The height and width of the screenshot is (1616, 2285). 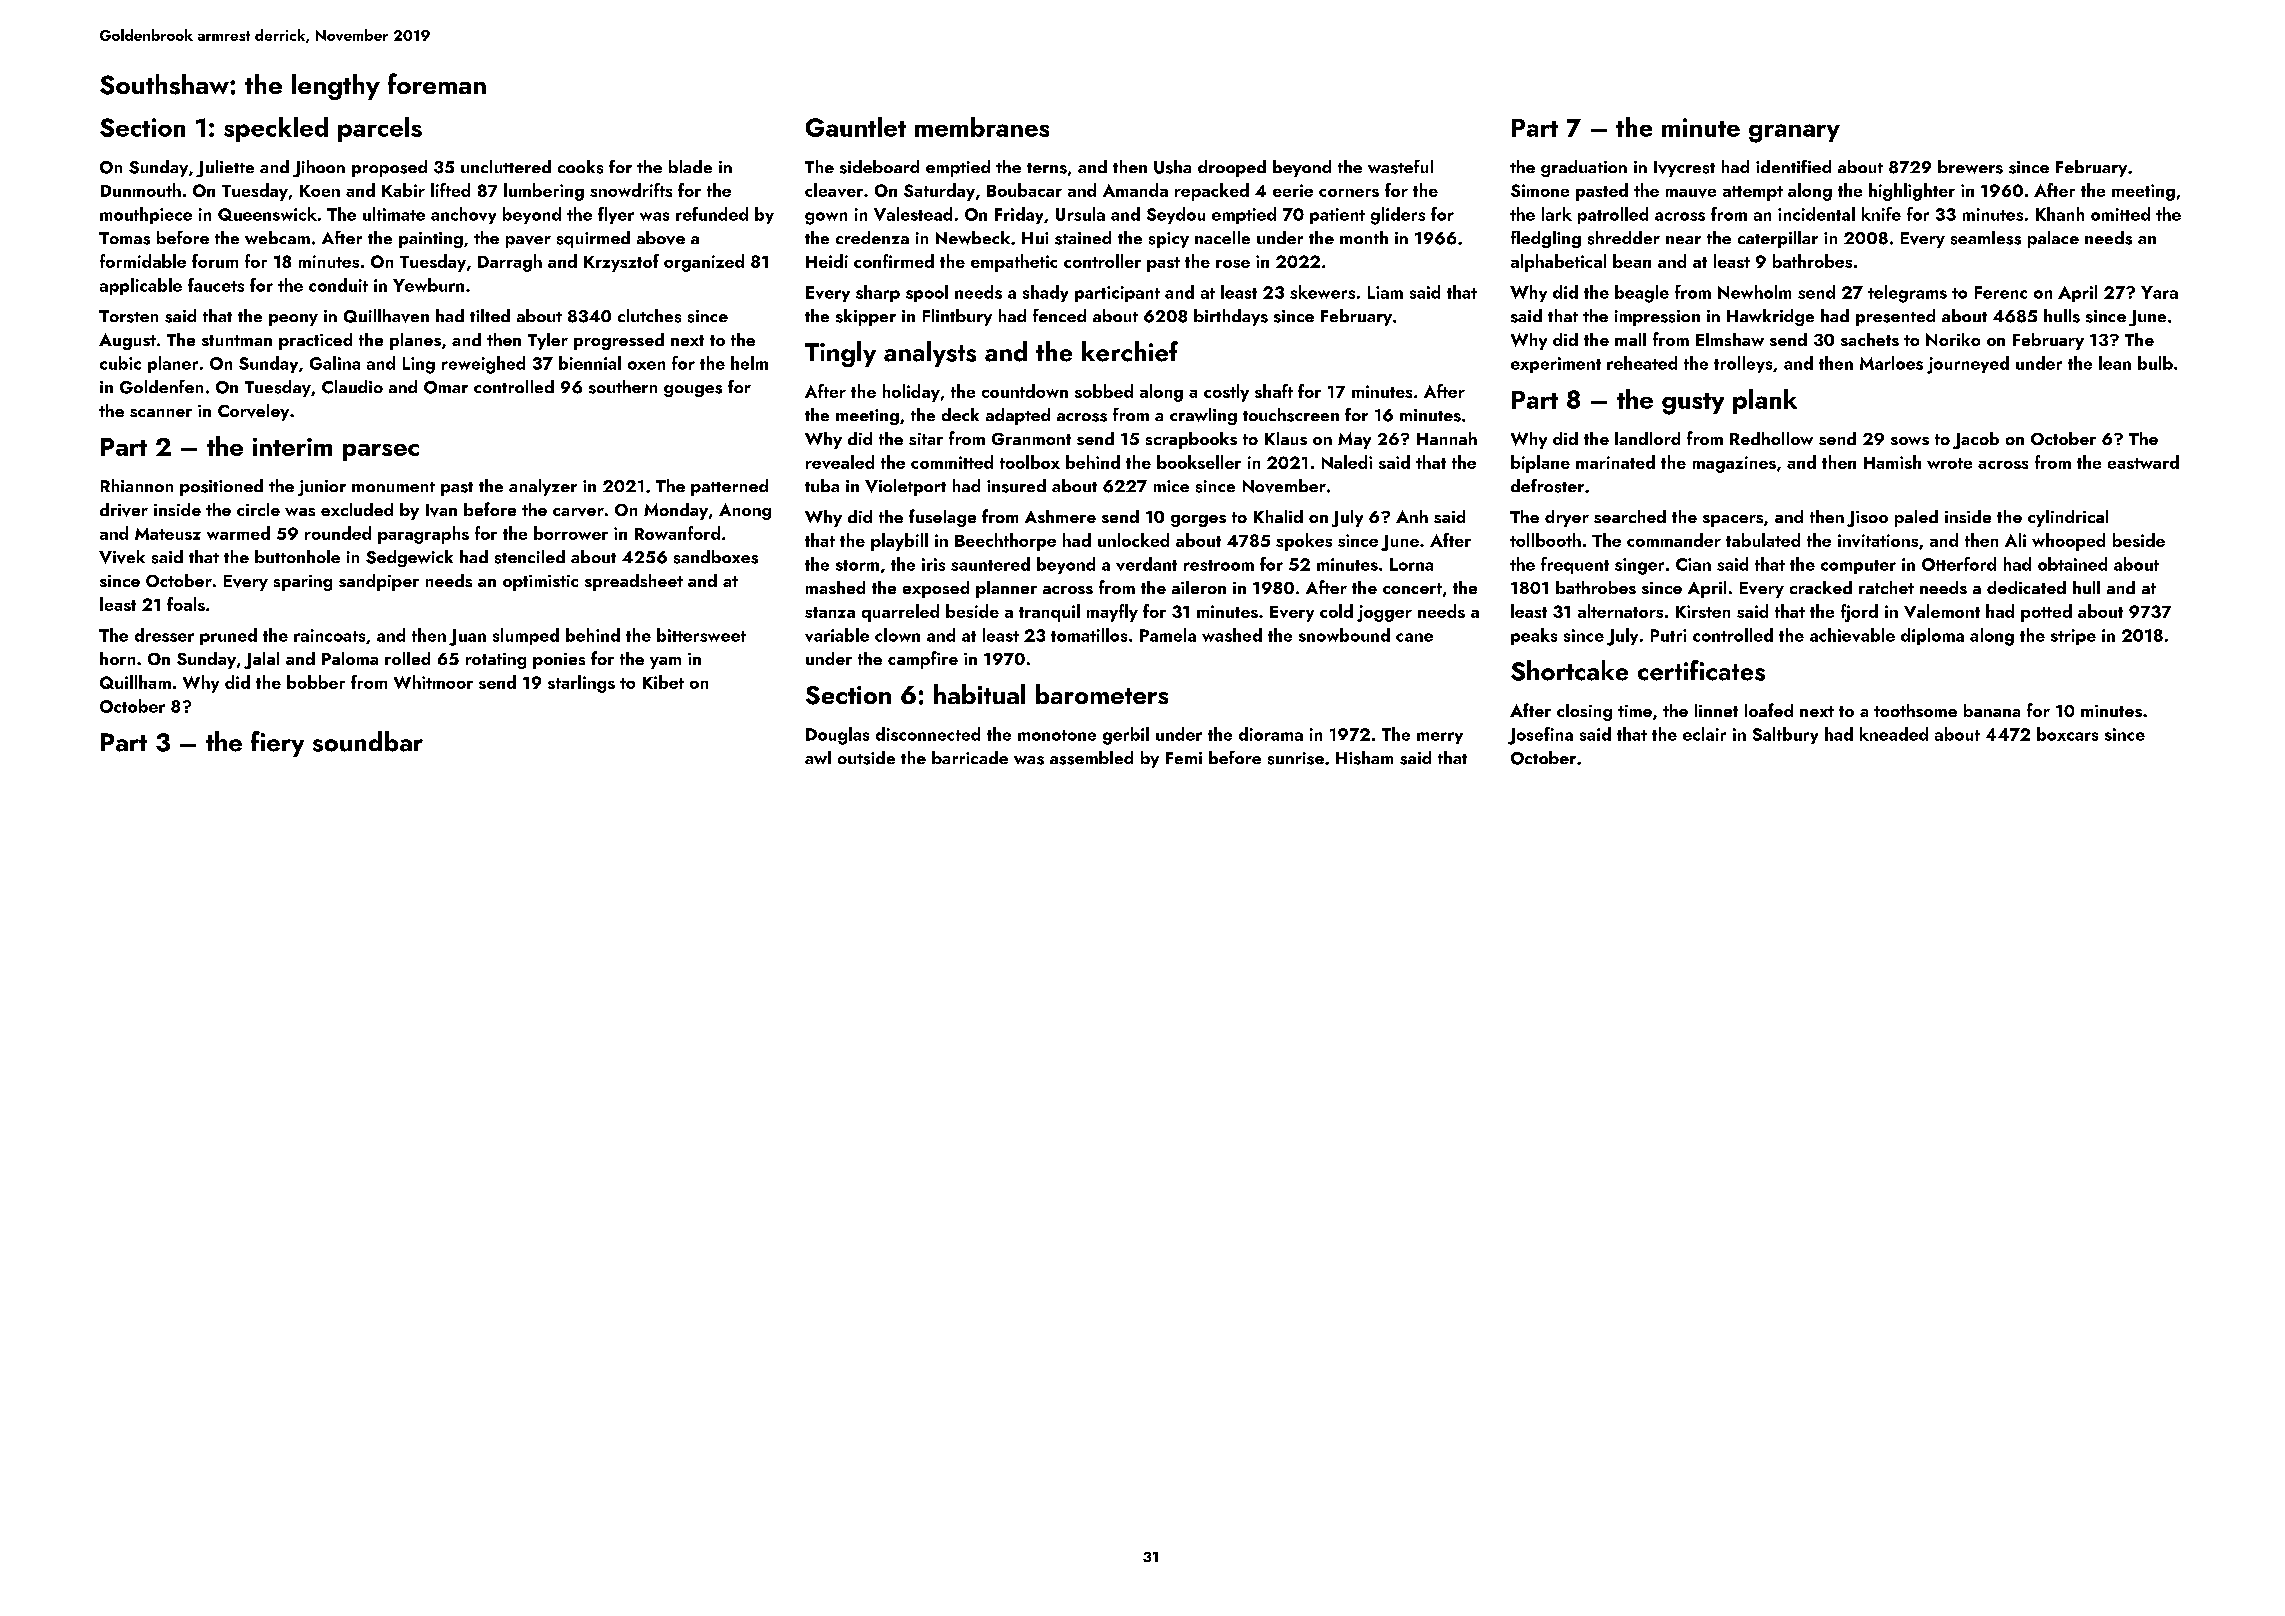 What do you see at coordinates (483, 365) in the screenshot?
I see `reweighed` at bounding box center [483, 365].
